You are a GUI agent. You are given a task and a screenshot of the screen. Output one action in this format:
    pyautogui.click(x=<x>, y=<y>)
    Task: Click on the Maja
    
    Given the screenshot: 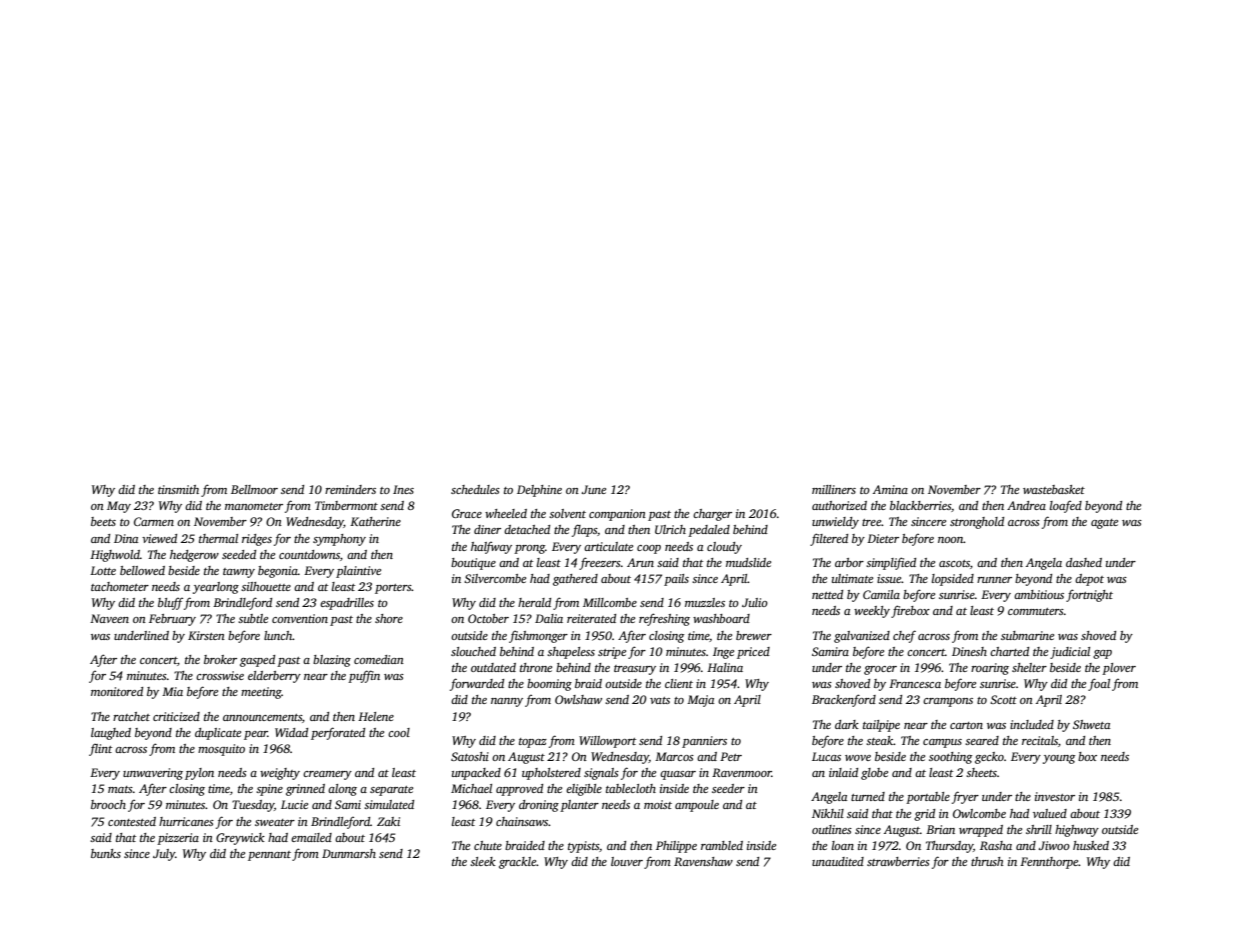 What is the action you would take?
    pyautogui.click(x=700, y=701)
